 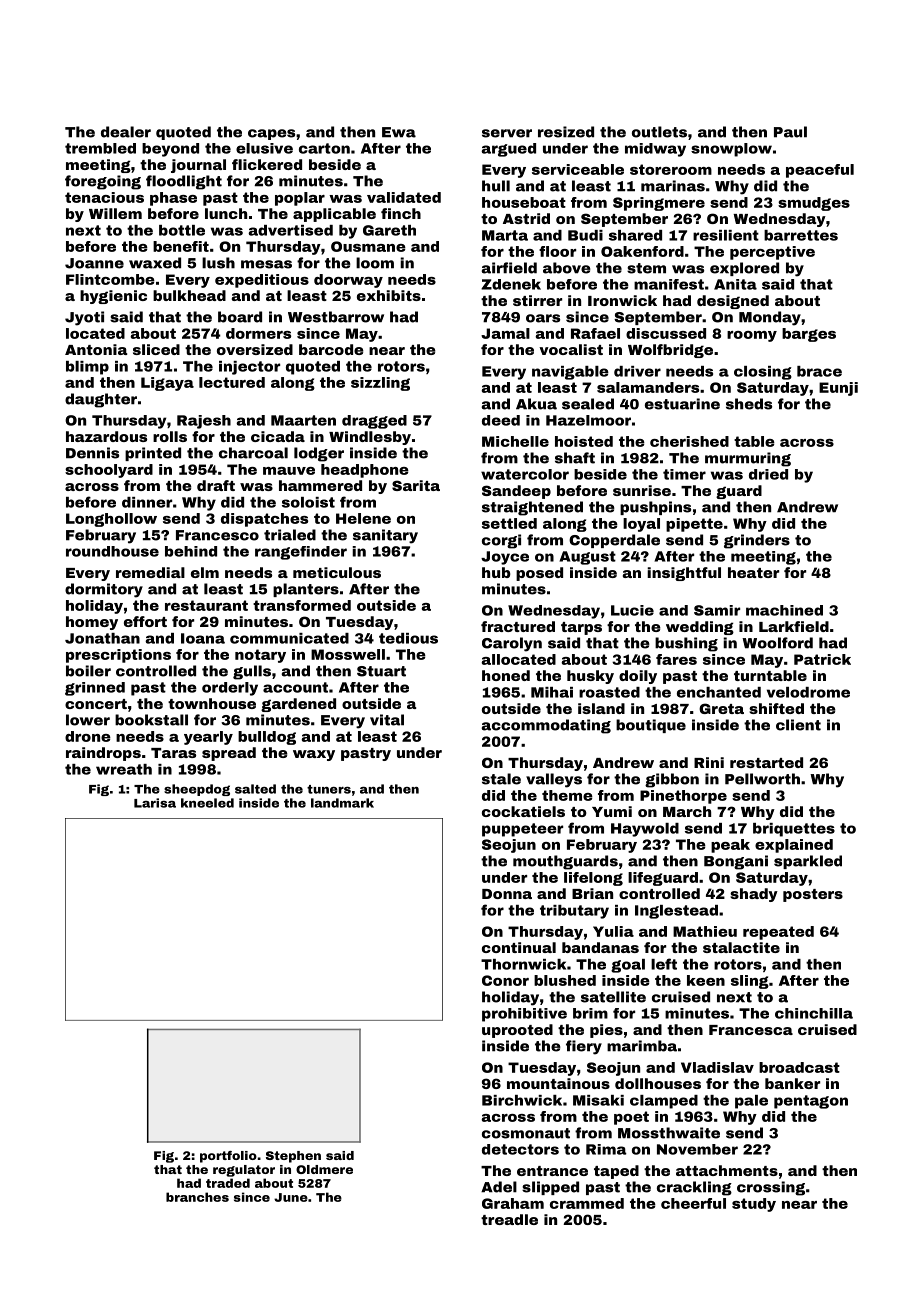 I want to click on Larisa, so click(x=155, y=803).
